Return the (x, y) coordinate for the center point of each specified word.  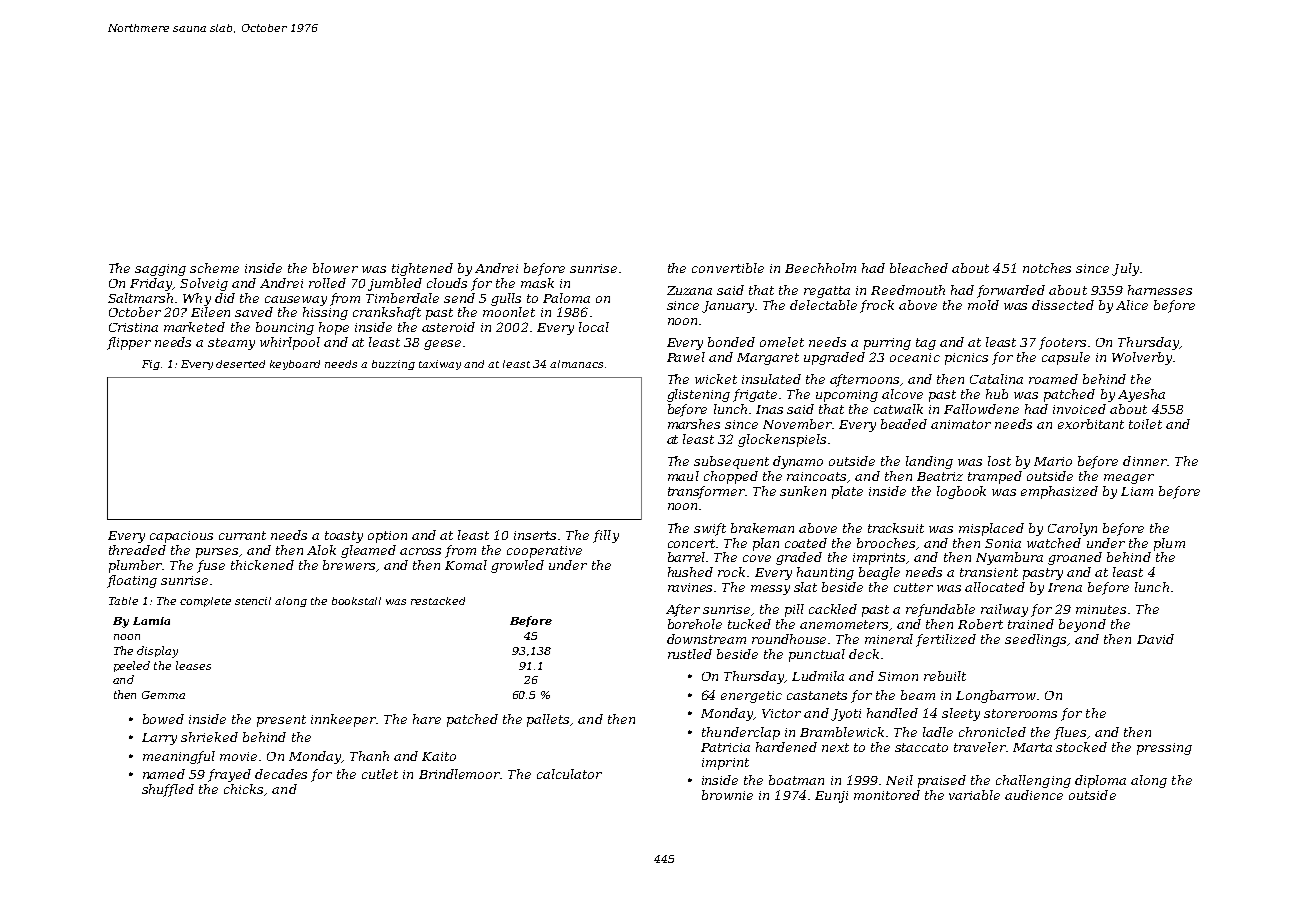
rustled (690, 654)
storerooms (1020, 713)
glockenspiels (782, 440)
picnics (966, 359)
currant (242, 535)
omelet (782, 342)
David (1155, 639)
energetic (751, 697)
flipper (129, 343)
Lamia (151, 621)
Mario (1053, 461)
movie (238, 756)
